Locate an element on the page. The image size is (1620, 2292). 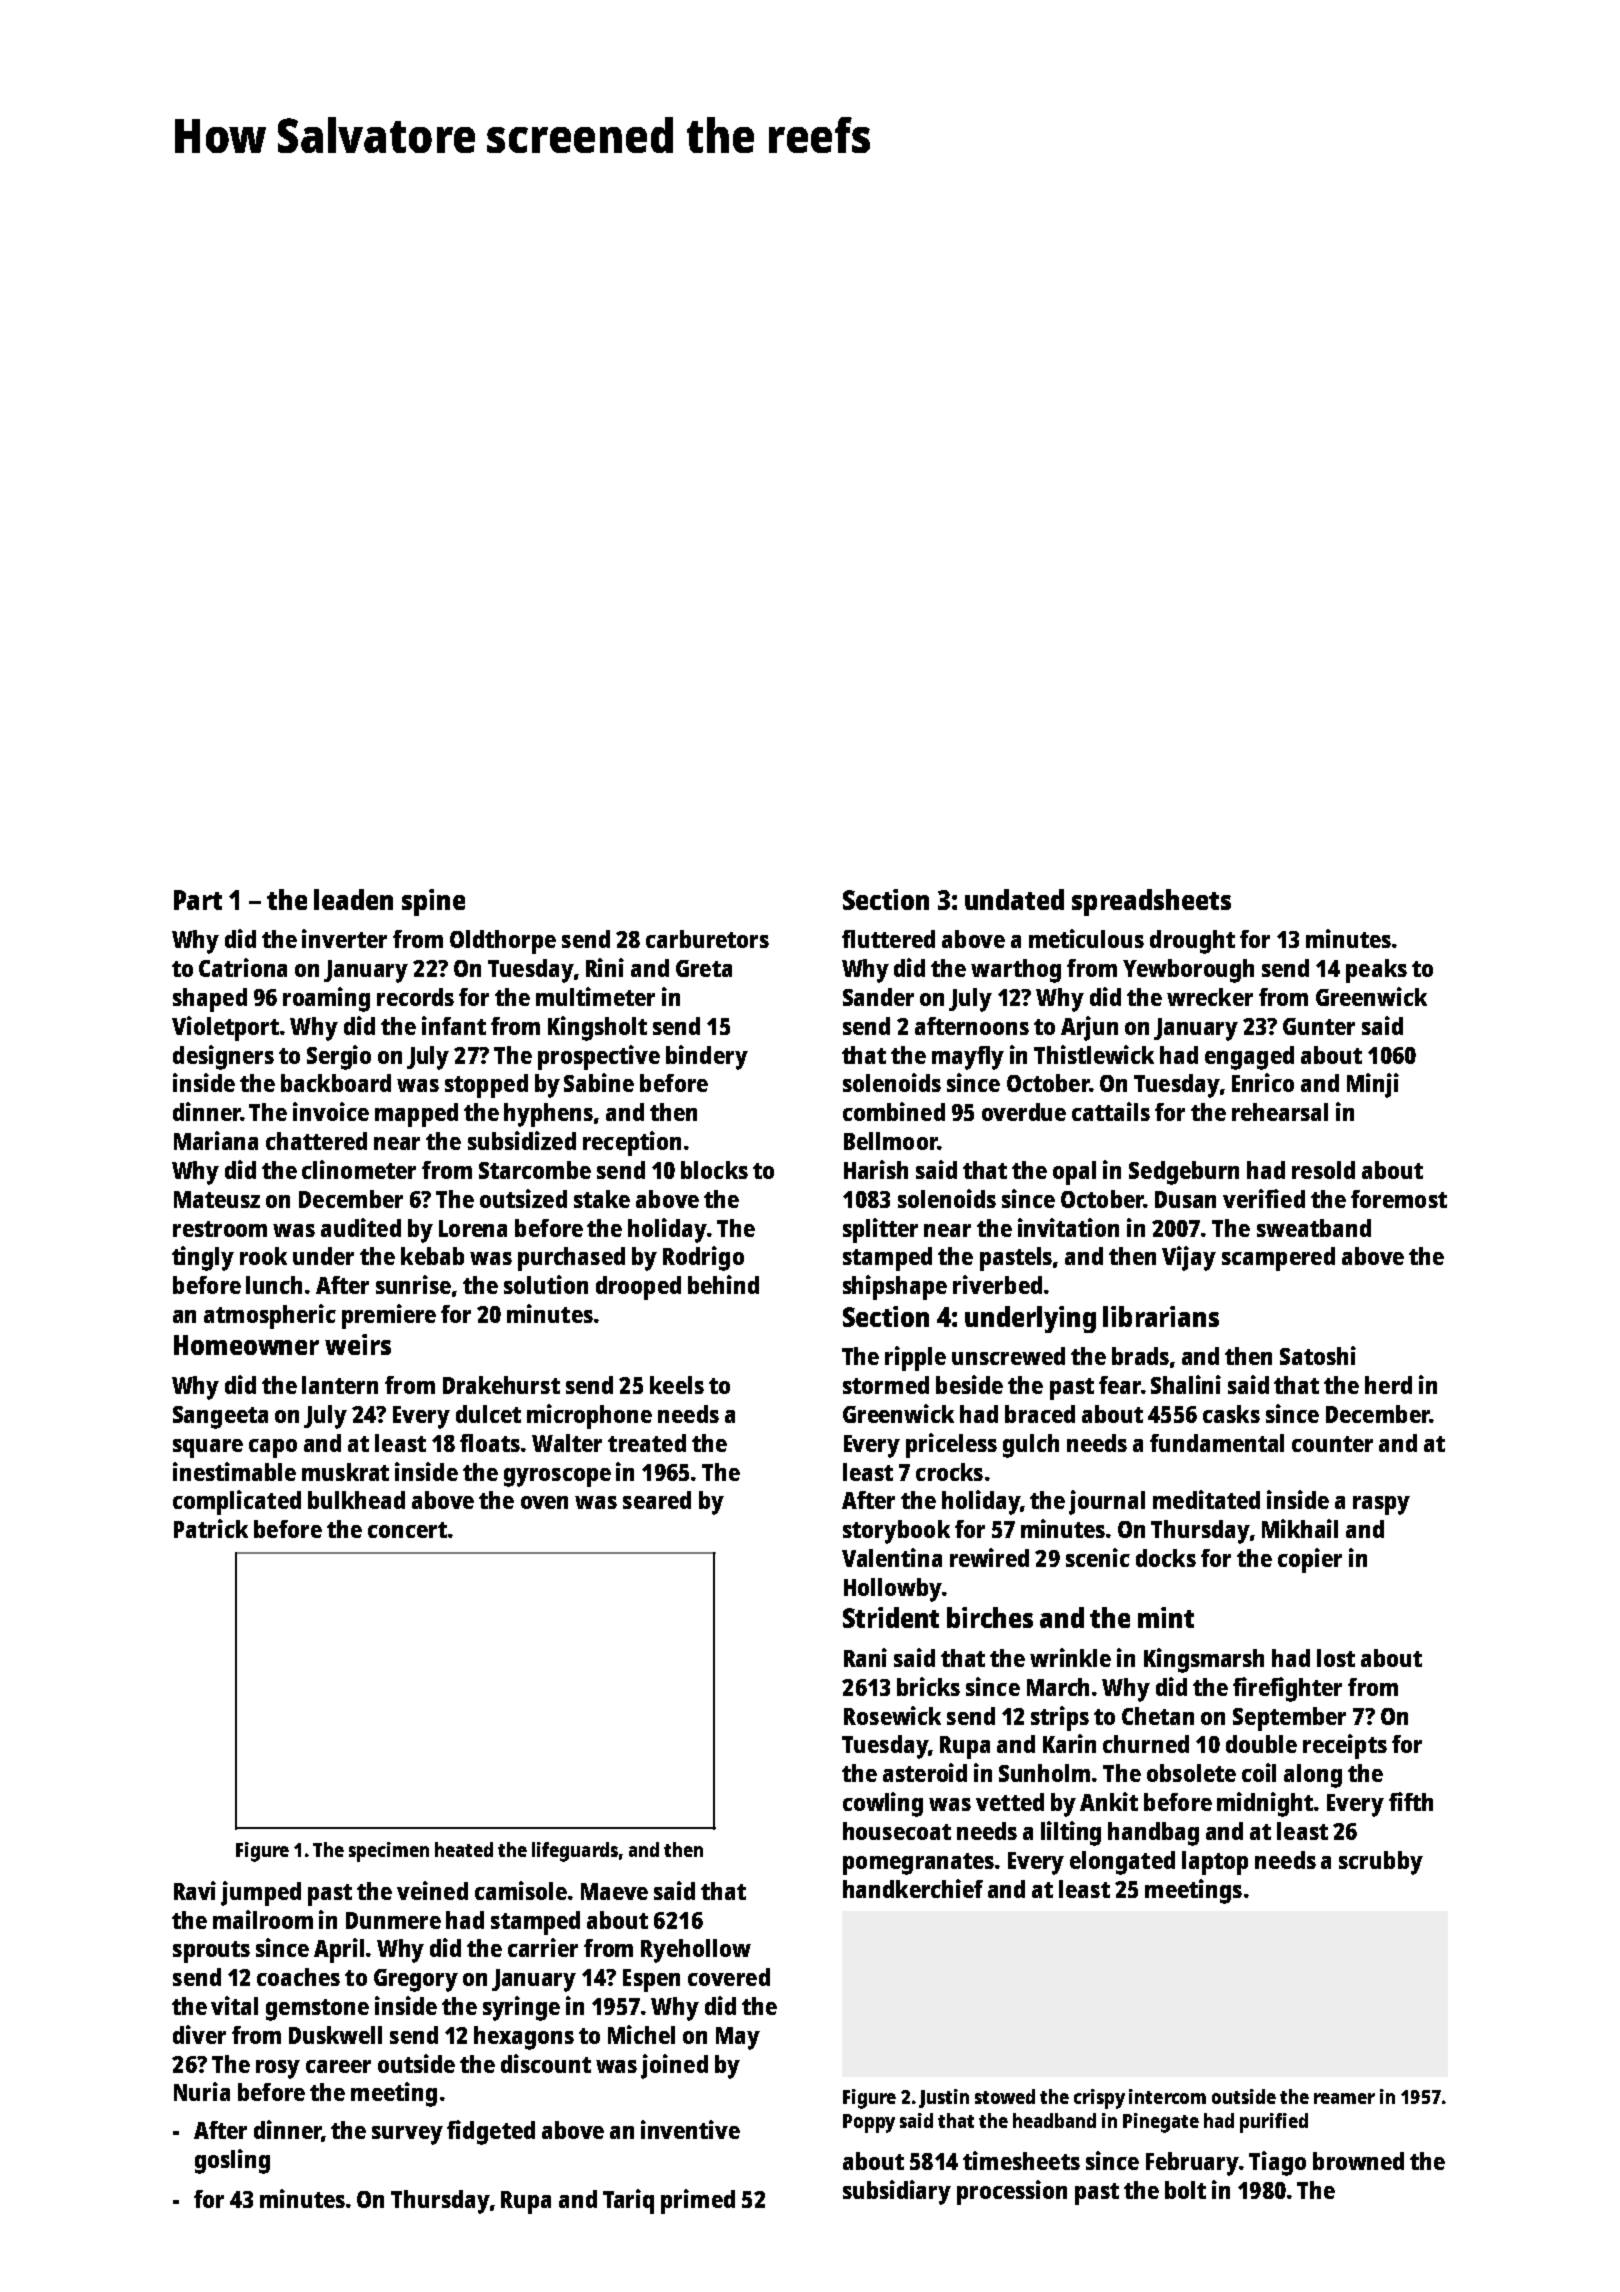
Maeve is located at coordinates (614, 1891).
